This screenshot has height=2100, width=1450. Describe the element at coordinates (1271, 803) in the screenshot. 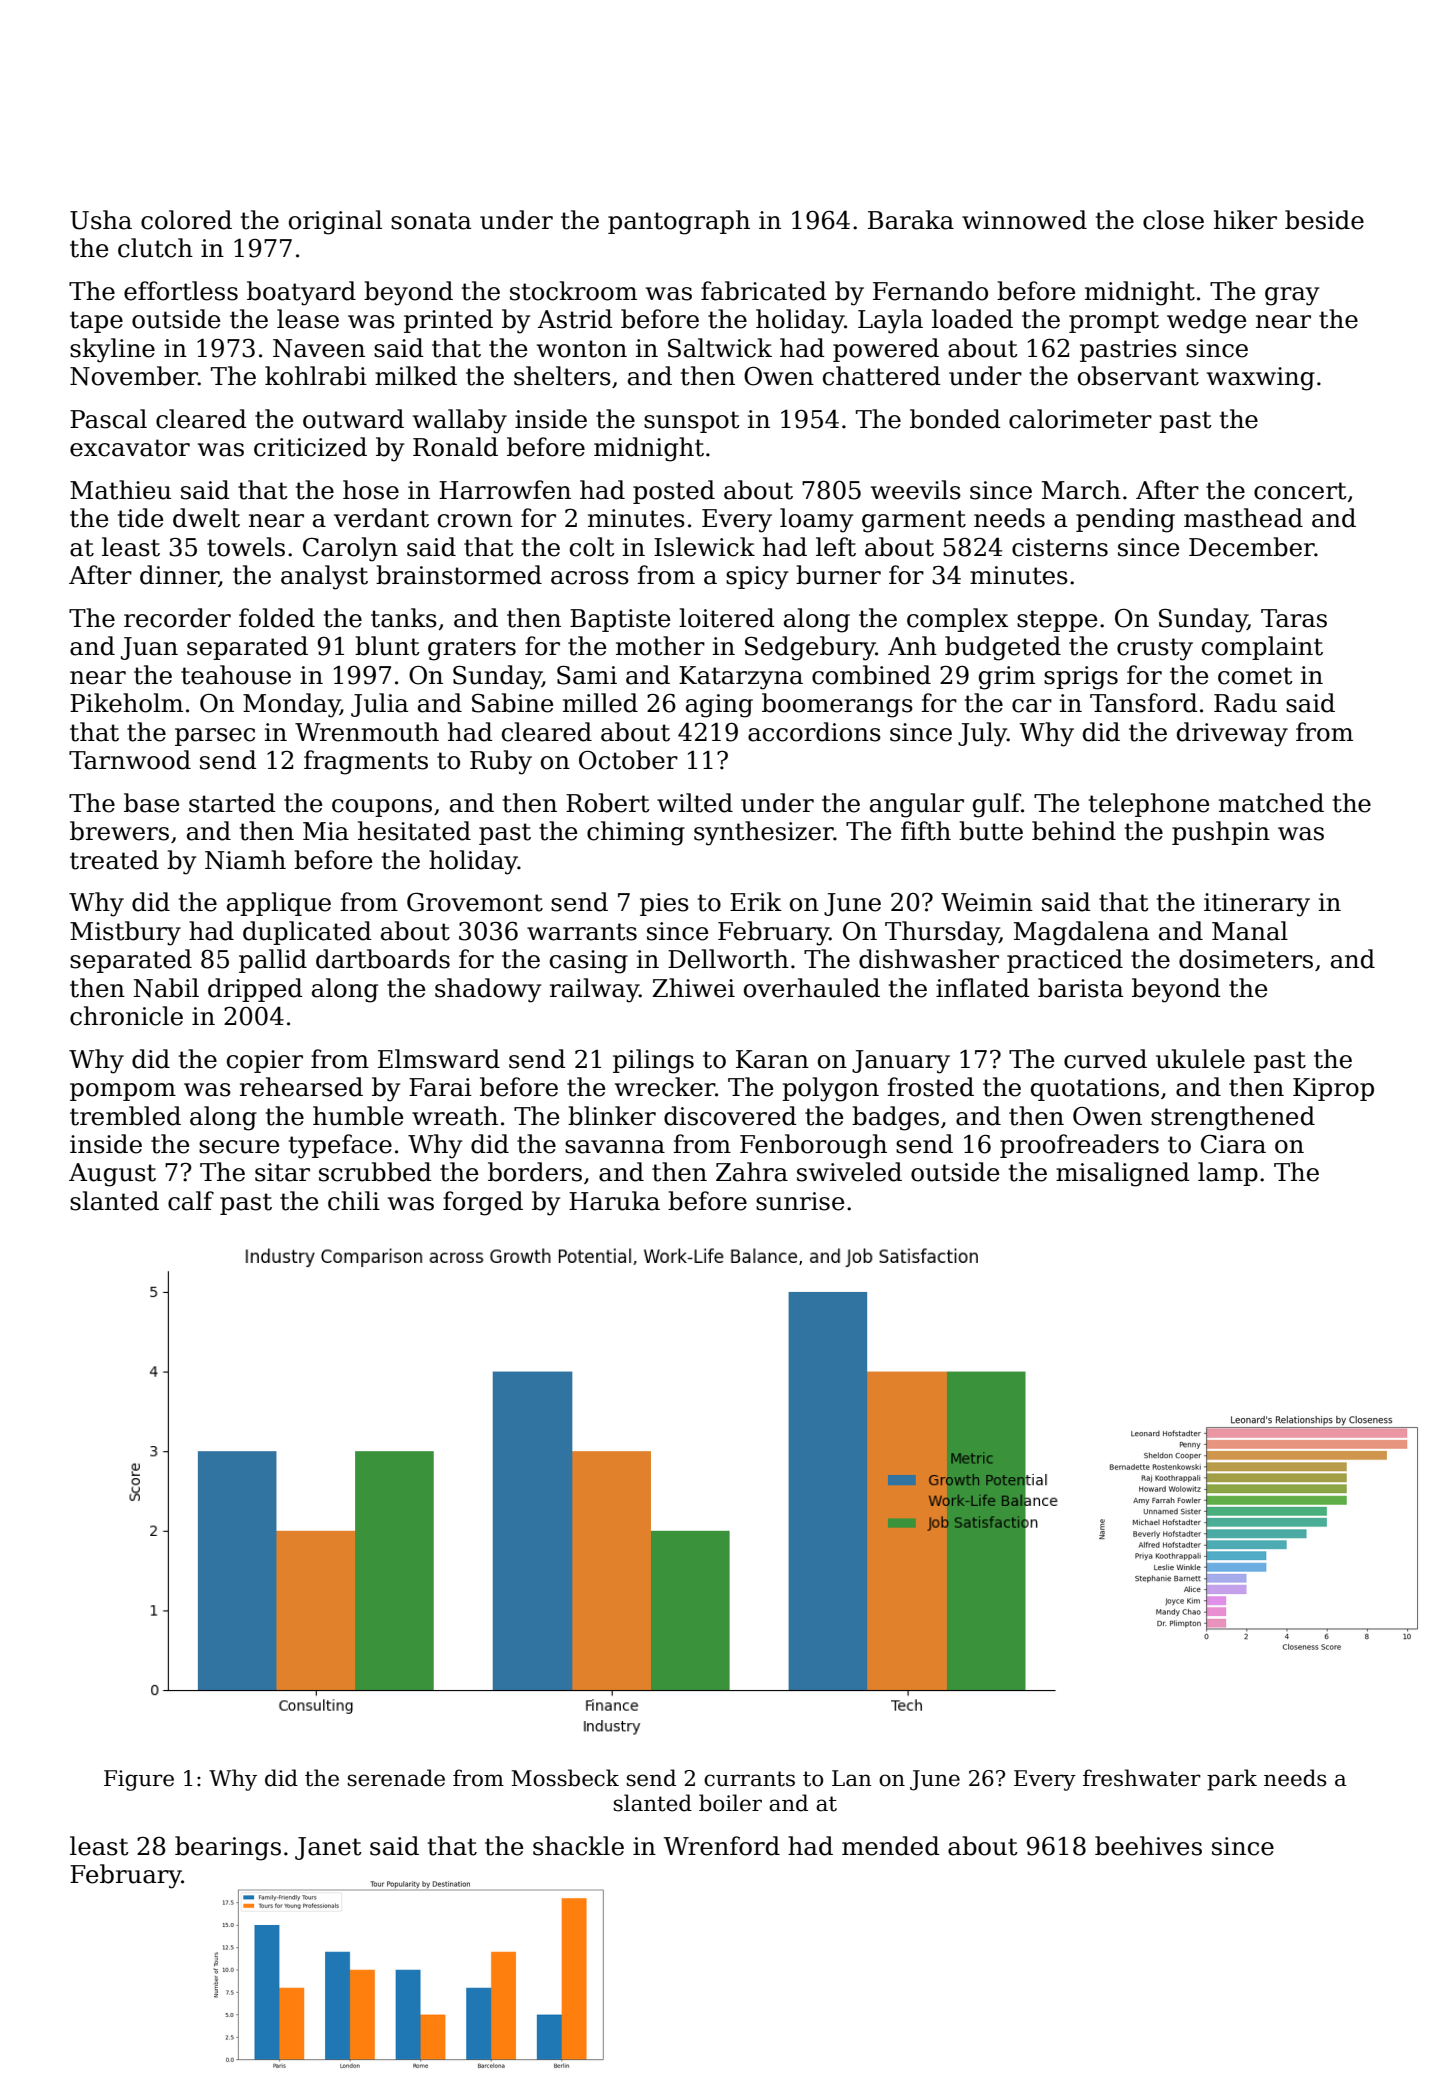

I see `matched` at that location.
